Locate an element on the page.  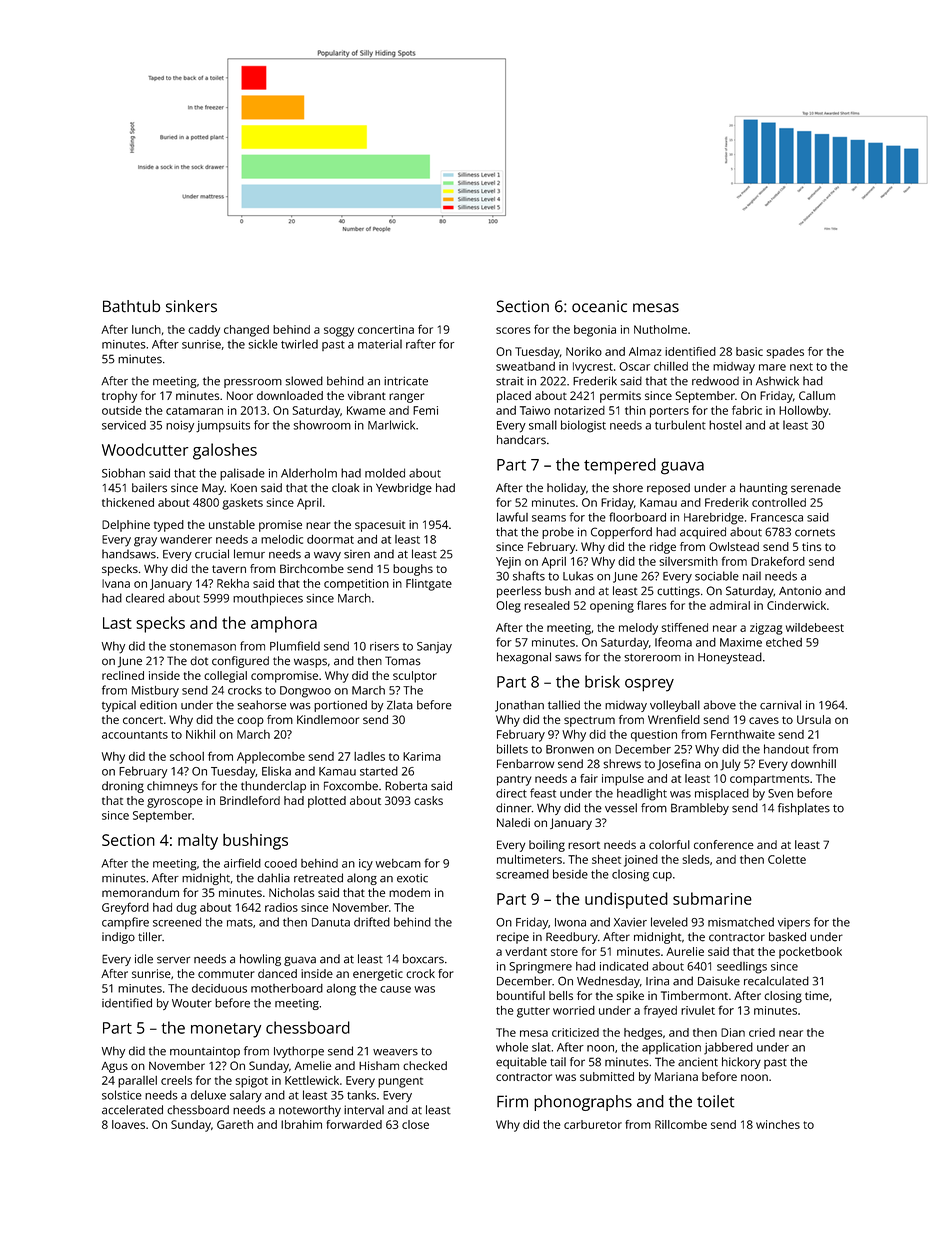
pocketbook is located at coordinates (810, 953).
